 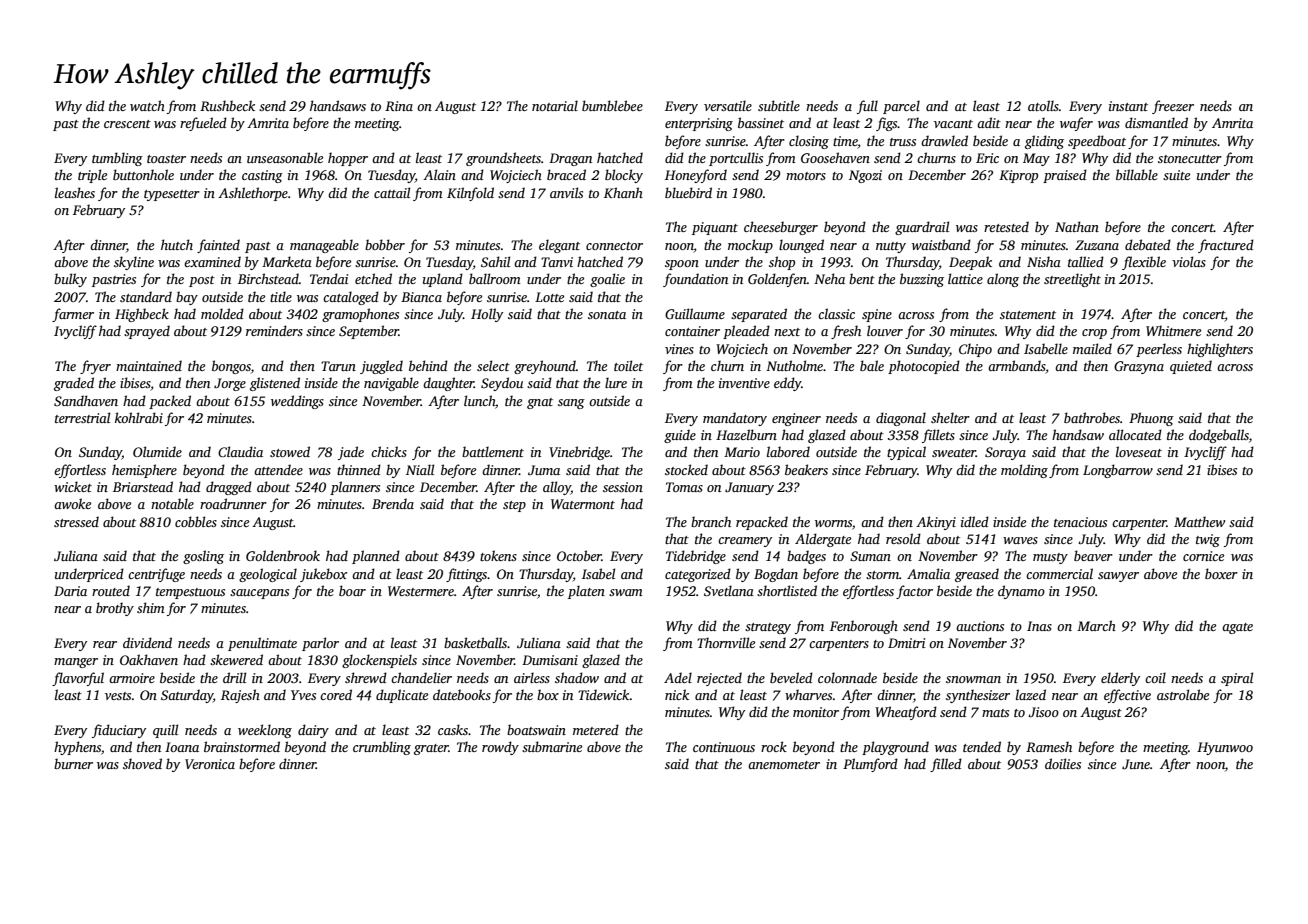 I want to click on suite, so click(x=1176, y=175).
